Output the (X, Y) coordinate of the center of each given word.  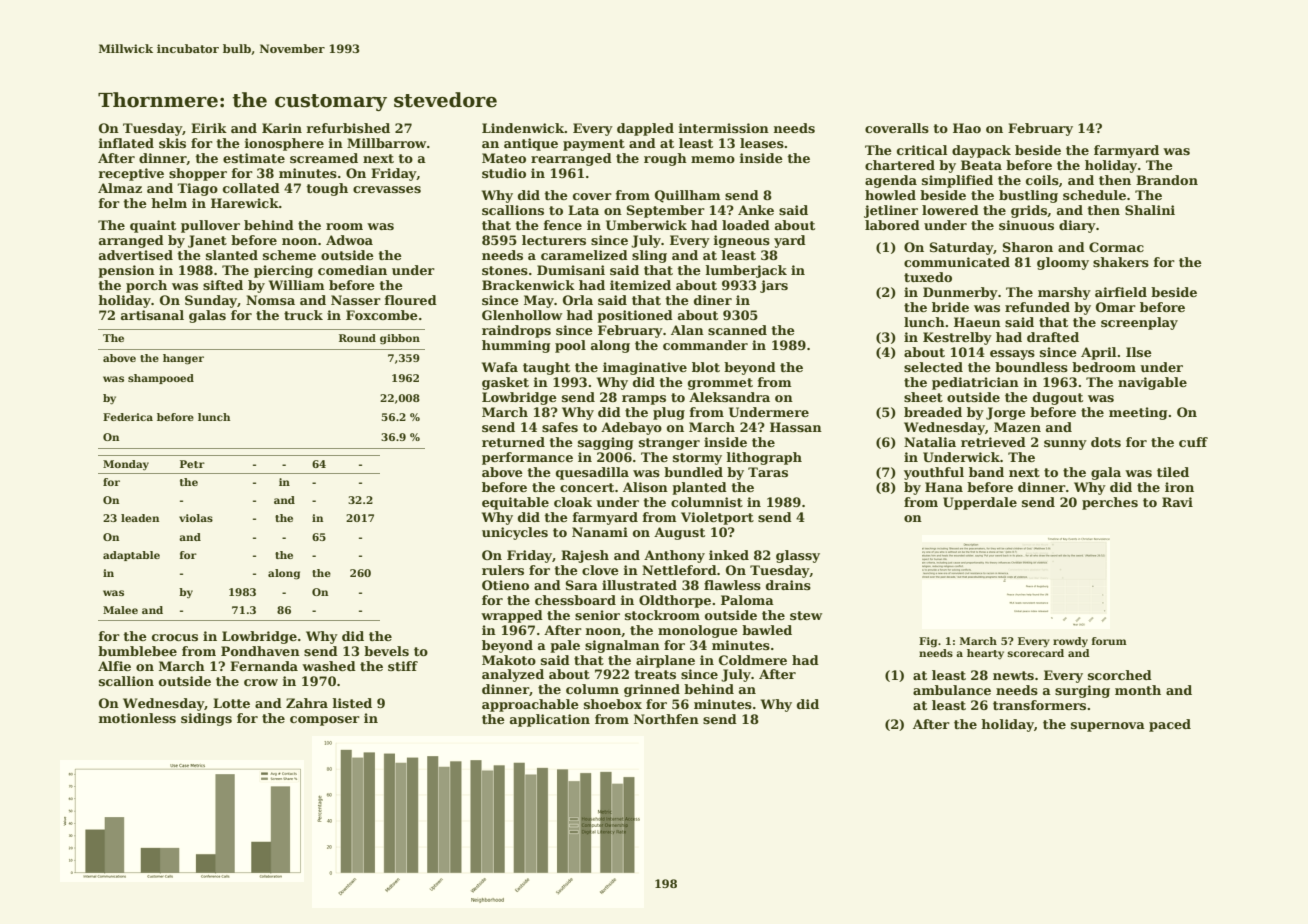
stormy (697, 459)
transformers (1039, 705)
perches (1110, 503)
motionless (137, 718)
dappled (645, 129)
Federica (128, 417)
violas (196, 518)
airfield (1121, 292)
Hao (967, 128)
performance (527, 458)
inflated (126, 143)
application (550, 720)
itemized (640, 285)
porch (146, 286)
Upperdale (980, 503)
